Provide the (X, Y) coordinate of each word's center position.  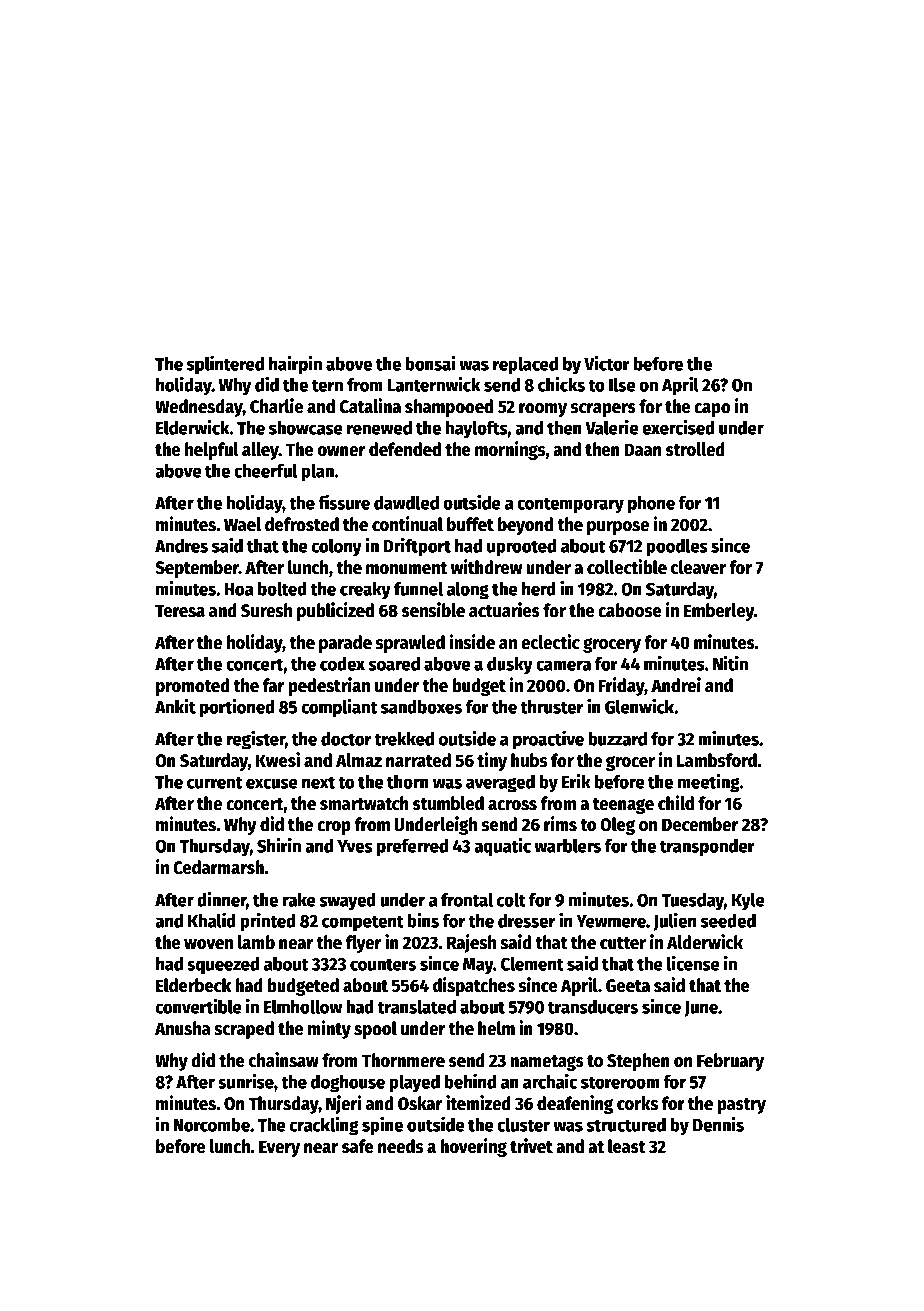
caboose (630, 610)
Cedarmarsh (218, 867)
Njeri (343, 1104)
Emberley (719, 612)
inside (472, 642)
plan (318, 473)
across (512, 805)
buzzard (617, 739)
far (273, 685)
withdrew (486, 567)
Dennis (718, 1124)
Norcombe (212, 1125)
